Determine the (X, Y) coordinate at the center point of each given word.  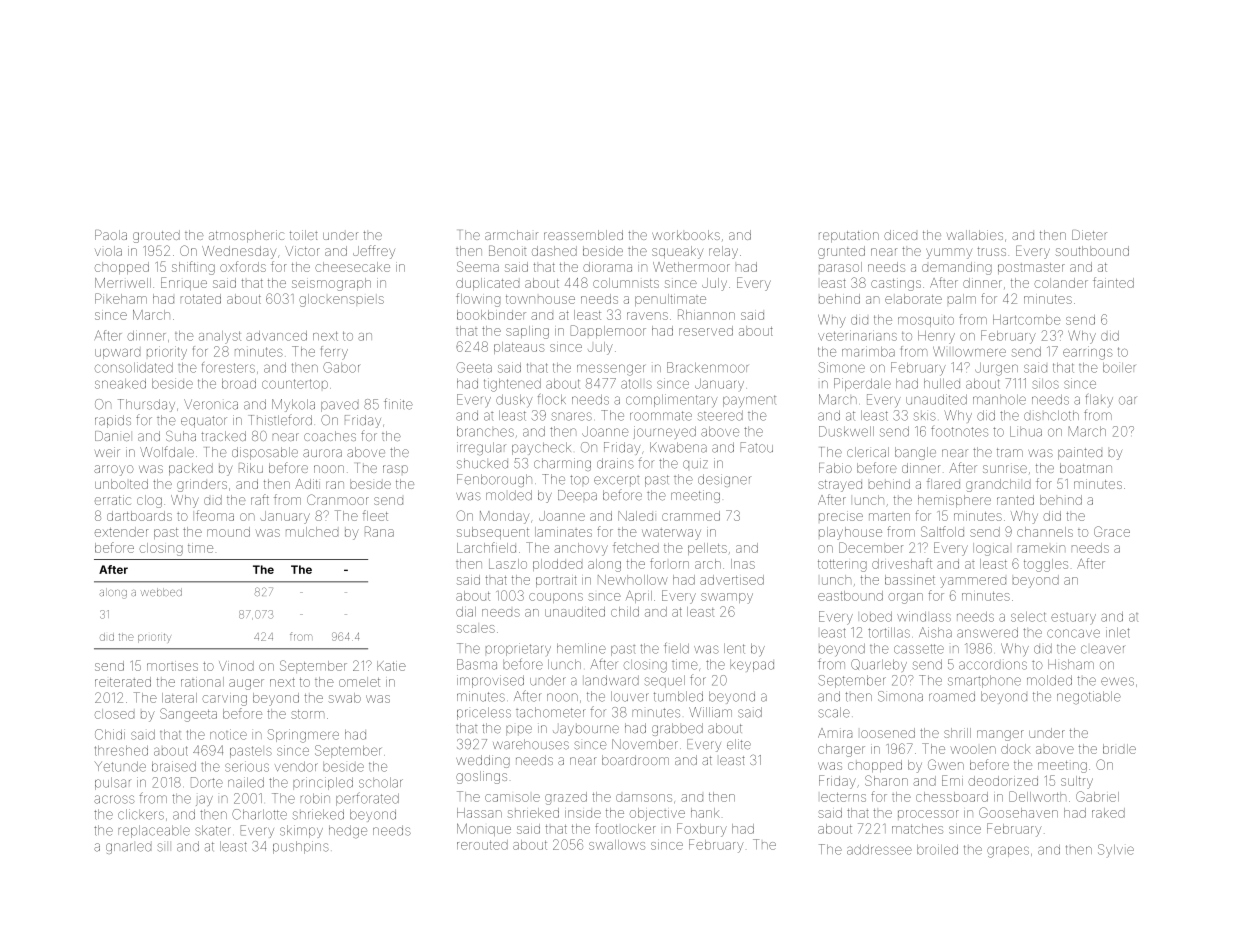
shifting (193, 268)
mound (228, 532)
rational (202, 682)
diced (900, 235)
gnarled (128, 848)
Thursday (146, 405)
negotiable (1089, 697)
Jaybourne (586, 730)
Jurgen (996, 369)
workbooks (686, 235)
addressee (879, 850)
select (1028, 617)
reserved (706, 331)
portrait (556, 581)
